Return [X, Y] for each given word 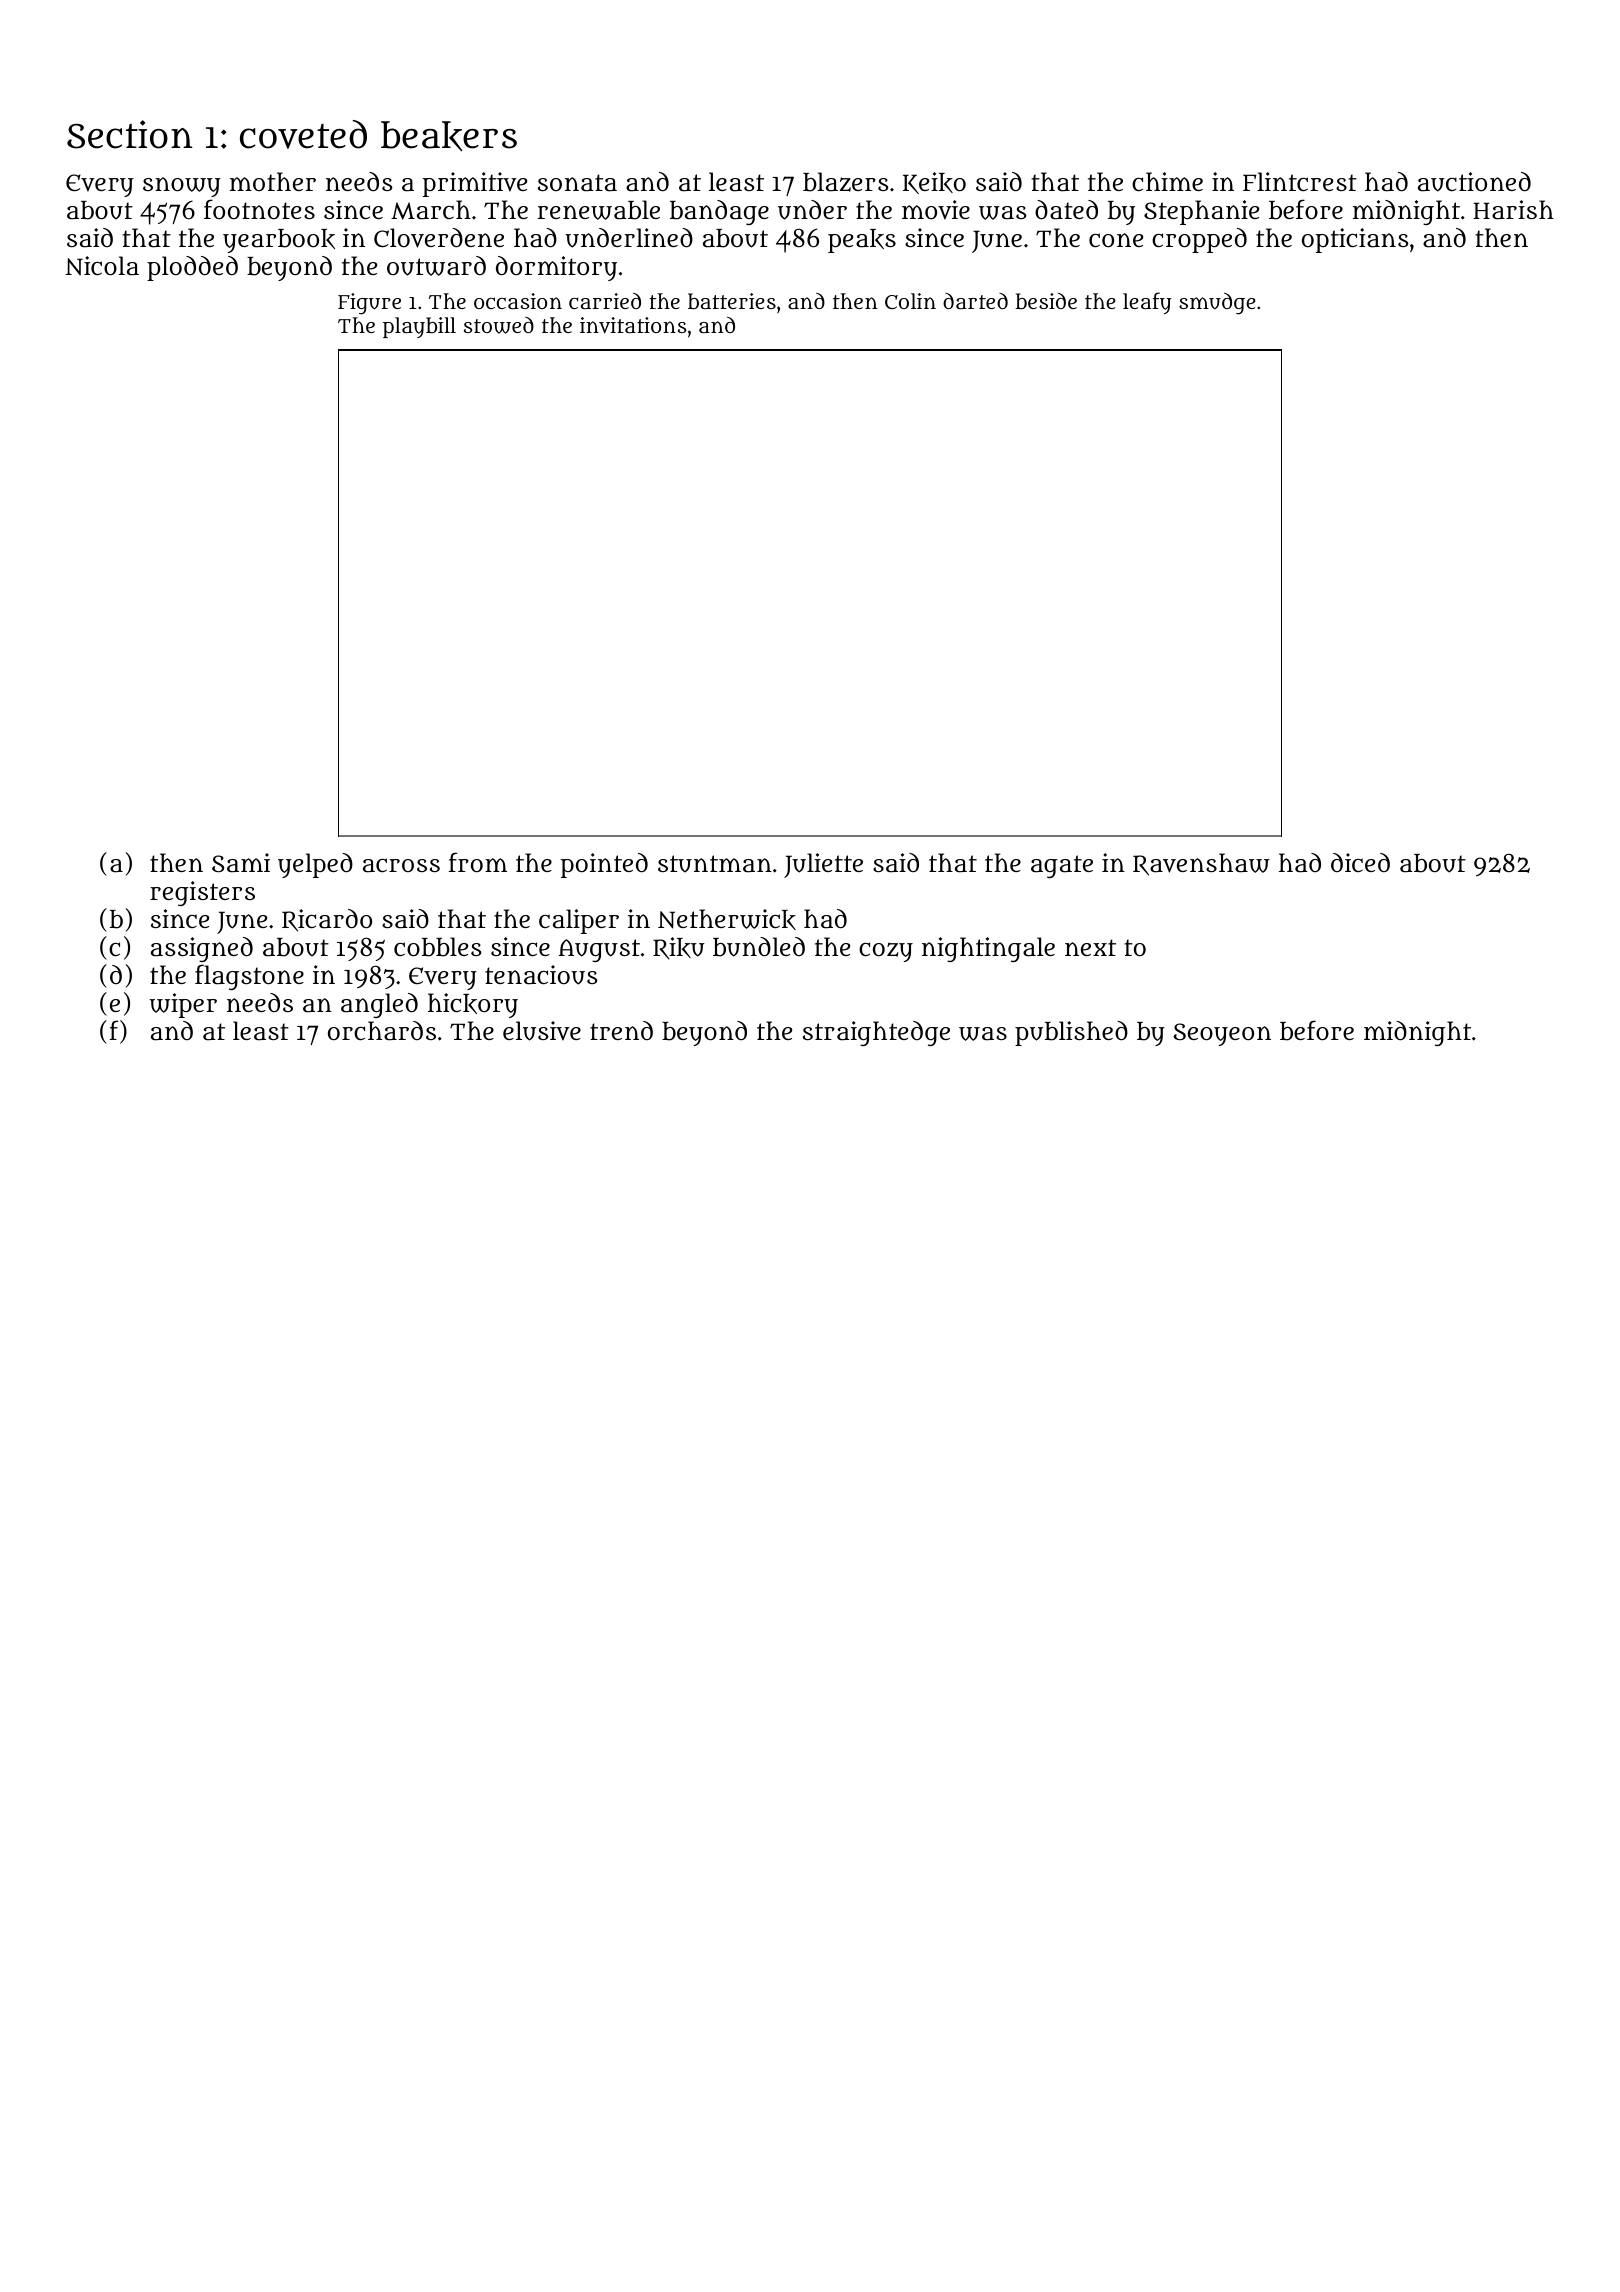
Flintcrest [1300, 181]
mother [273, 181]
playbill [419, 327]
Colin [910, 301]
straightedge [876, 1033]
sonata [577, 183]
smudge [1217, 304]
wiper [183, 1005]
